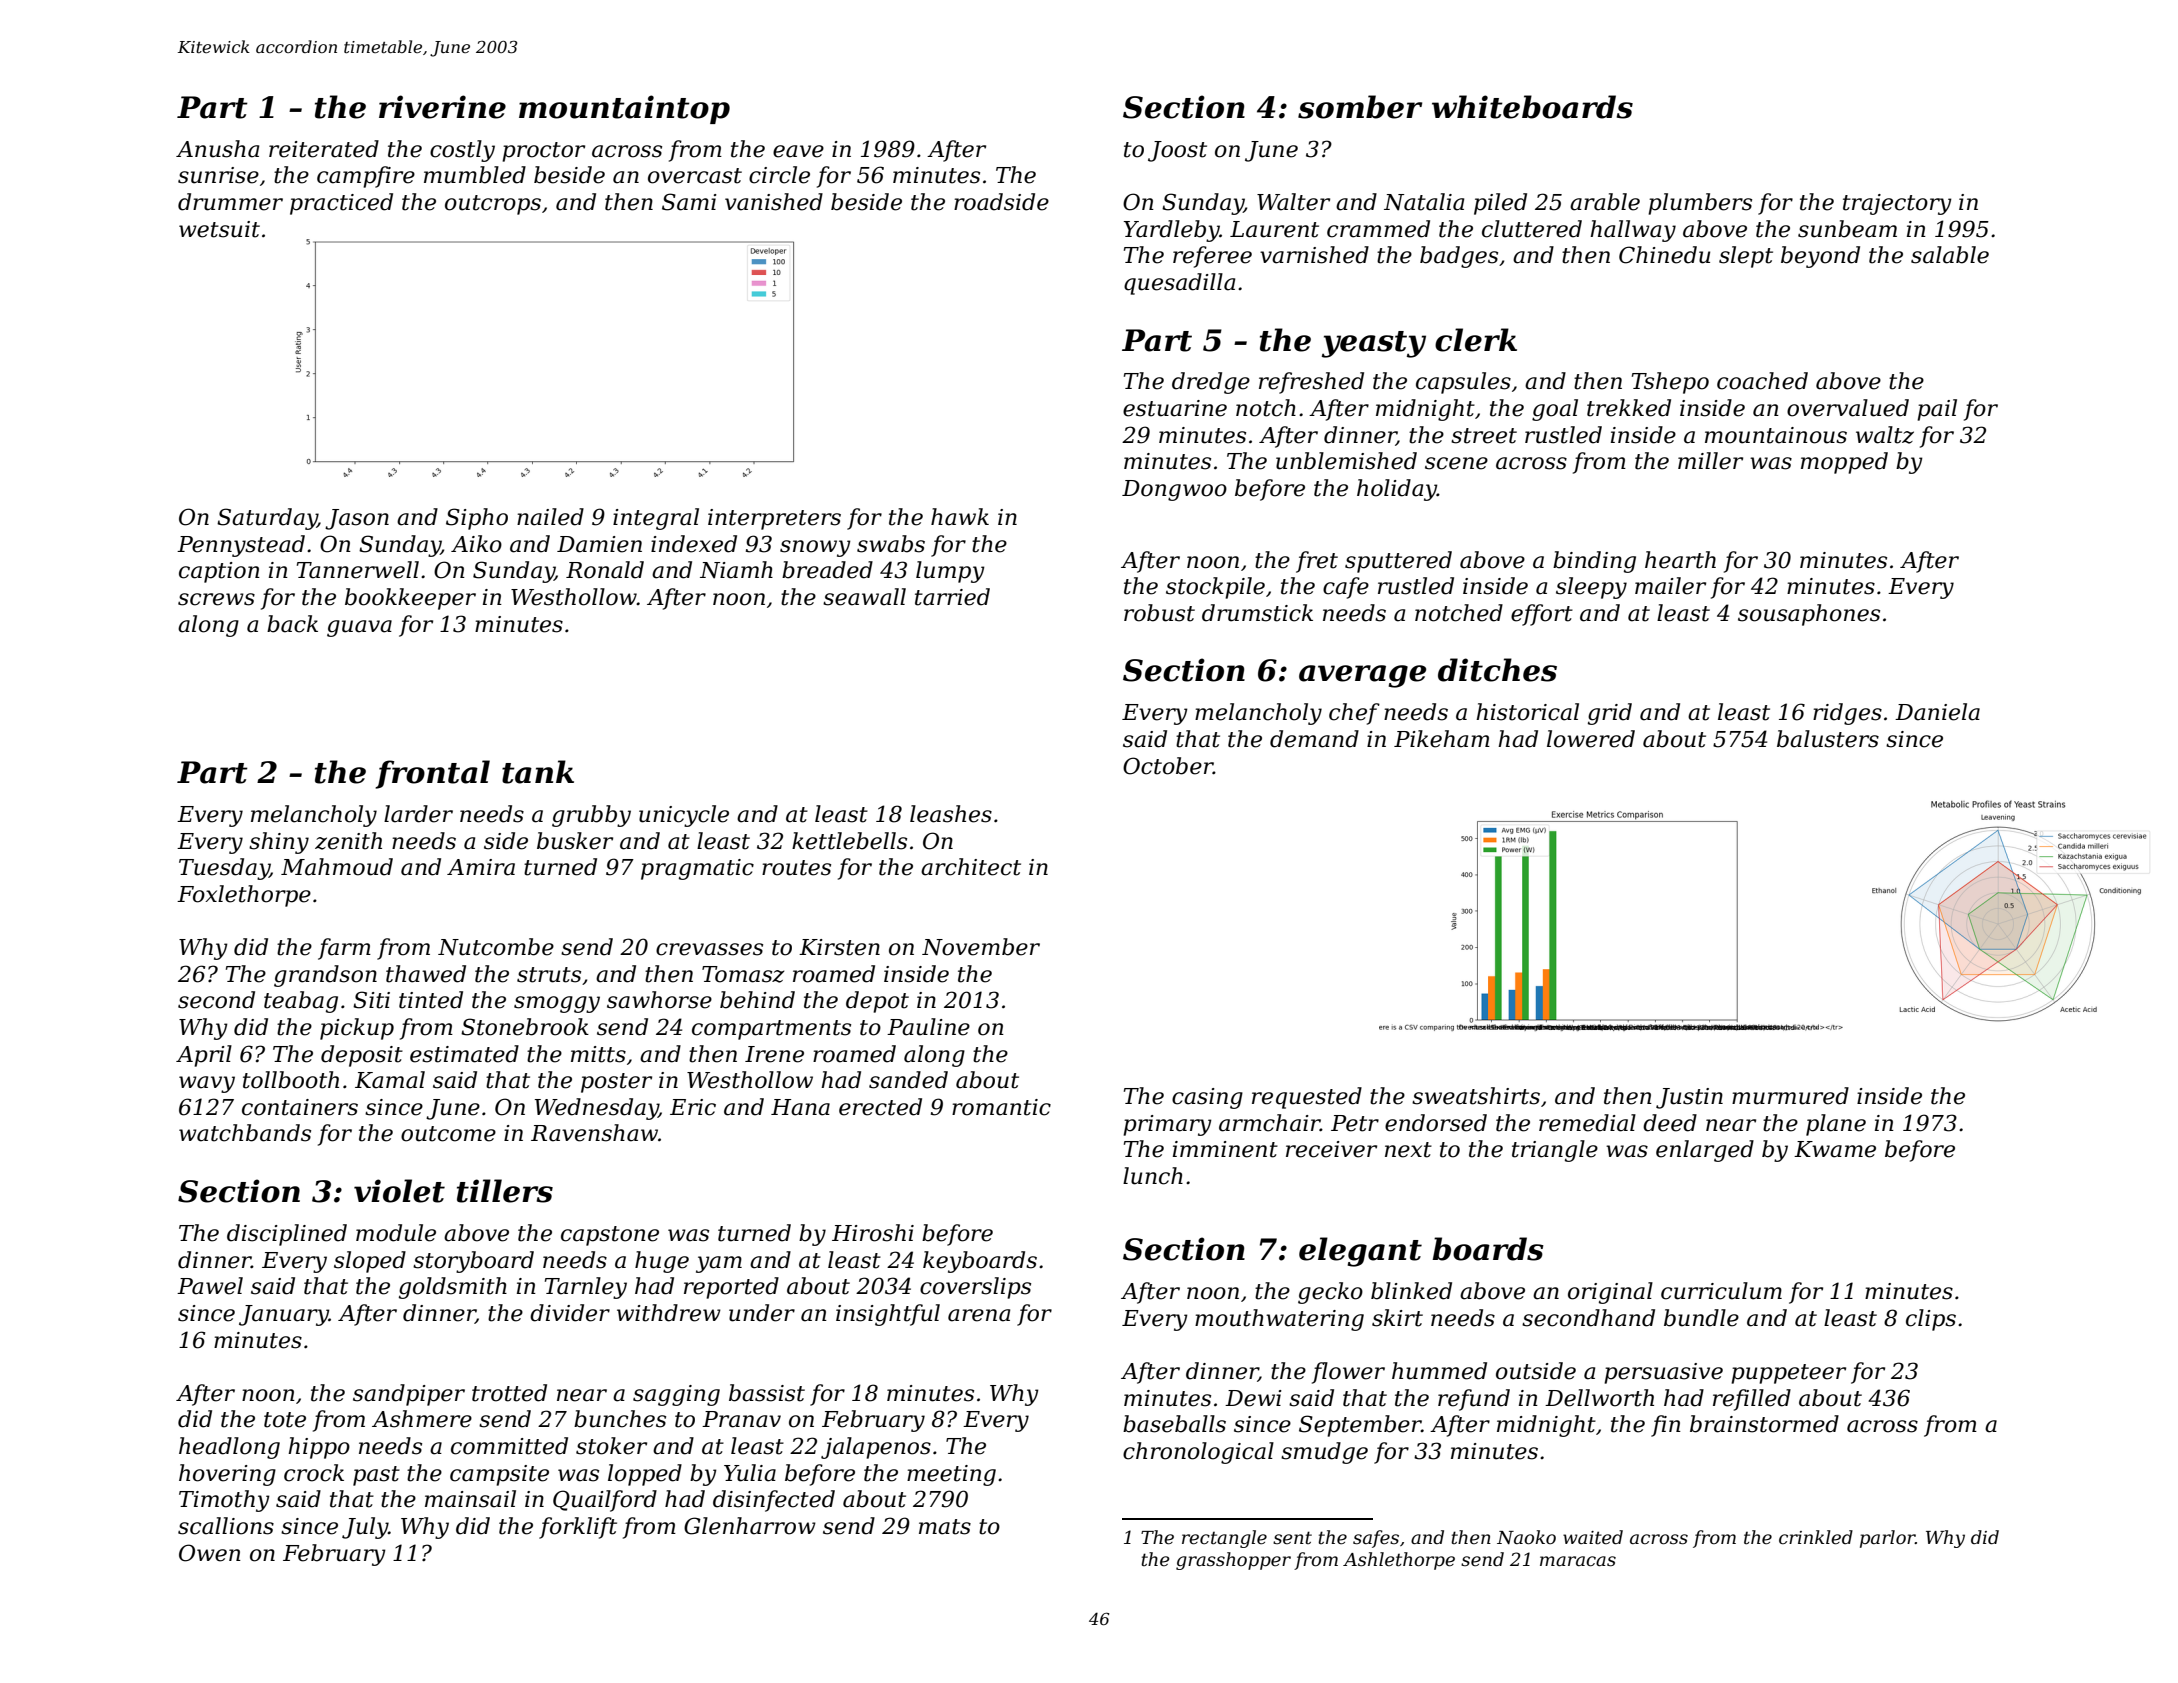  I want to click on disinfected, so click(774, 1501).
